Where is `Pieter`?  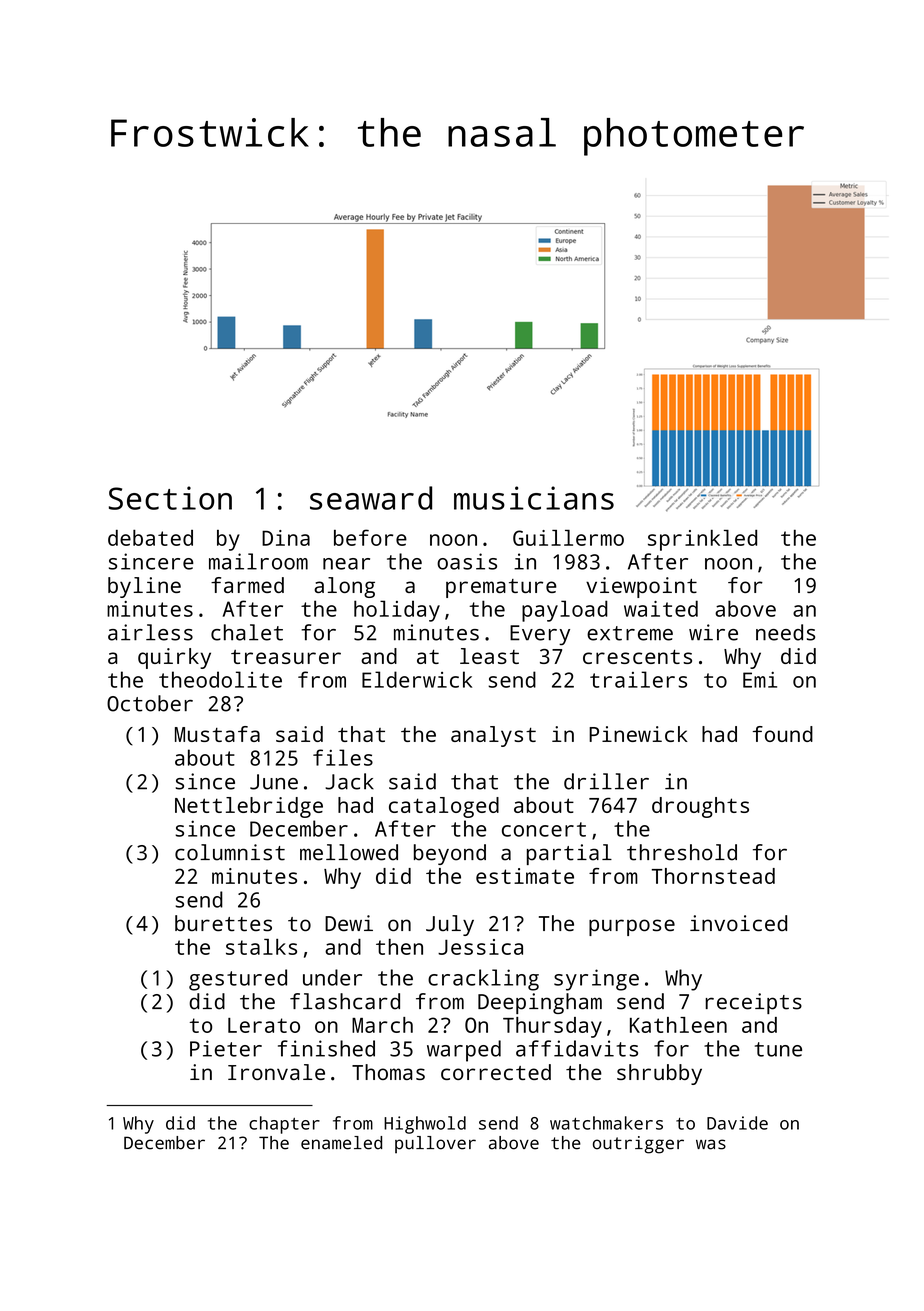 Pieter is located at coordinates (226, 1048).
